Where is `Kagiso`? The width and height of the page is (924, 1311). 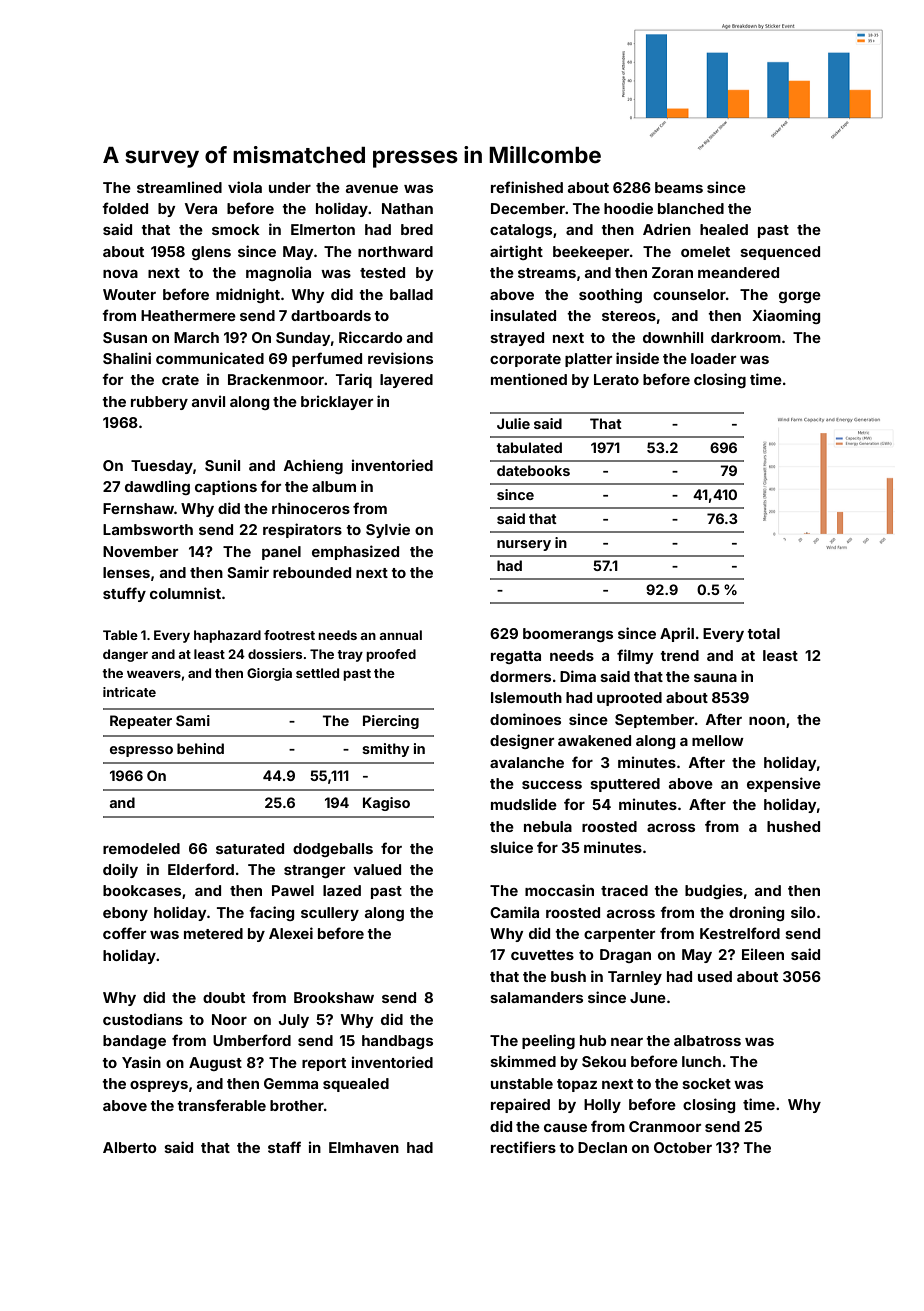 Kagiso is located at coordinates (386, 804).
